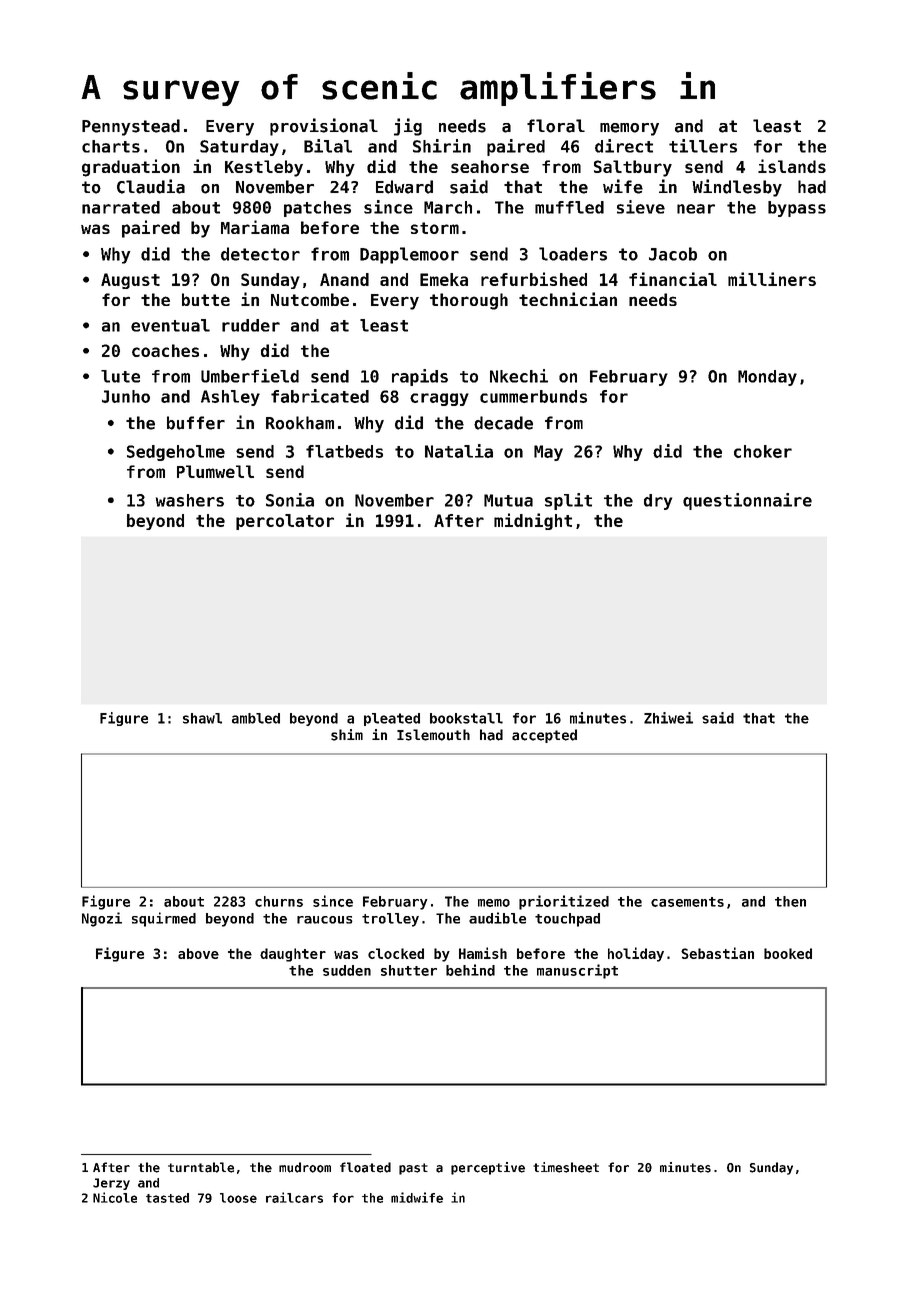  I want to click on Monday, so click(767, 378).
